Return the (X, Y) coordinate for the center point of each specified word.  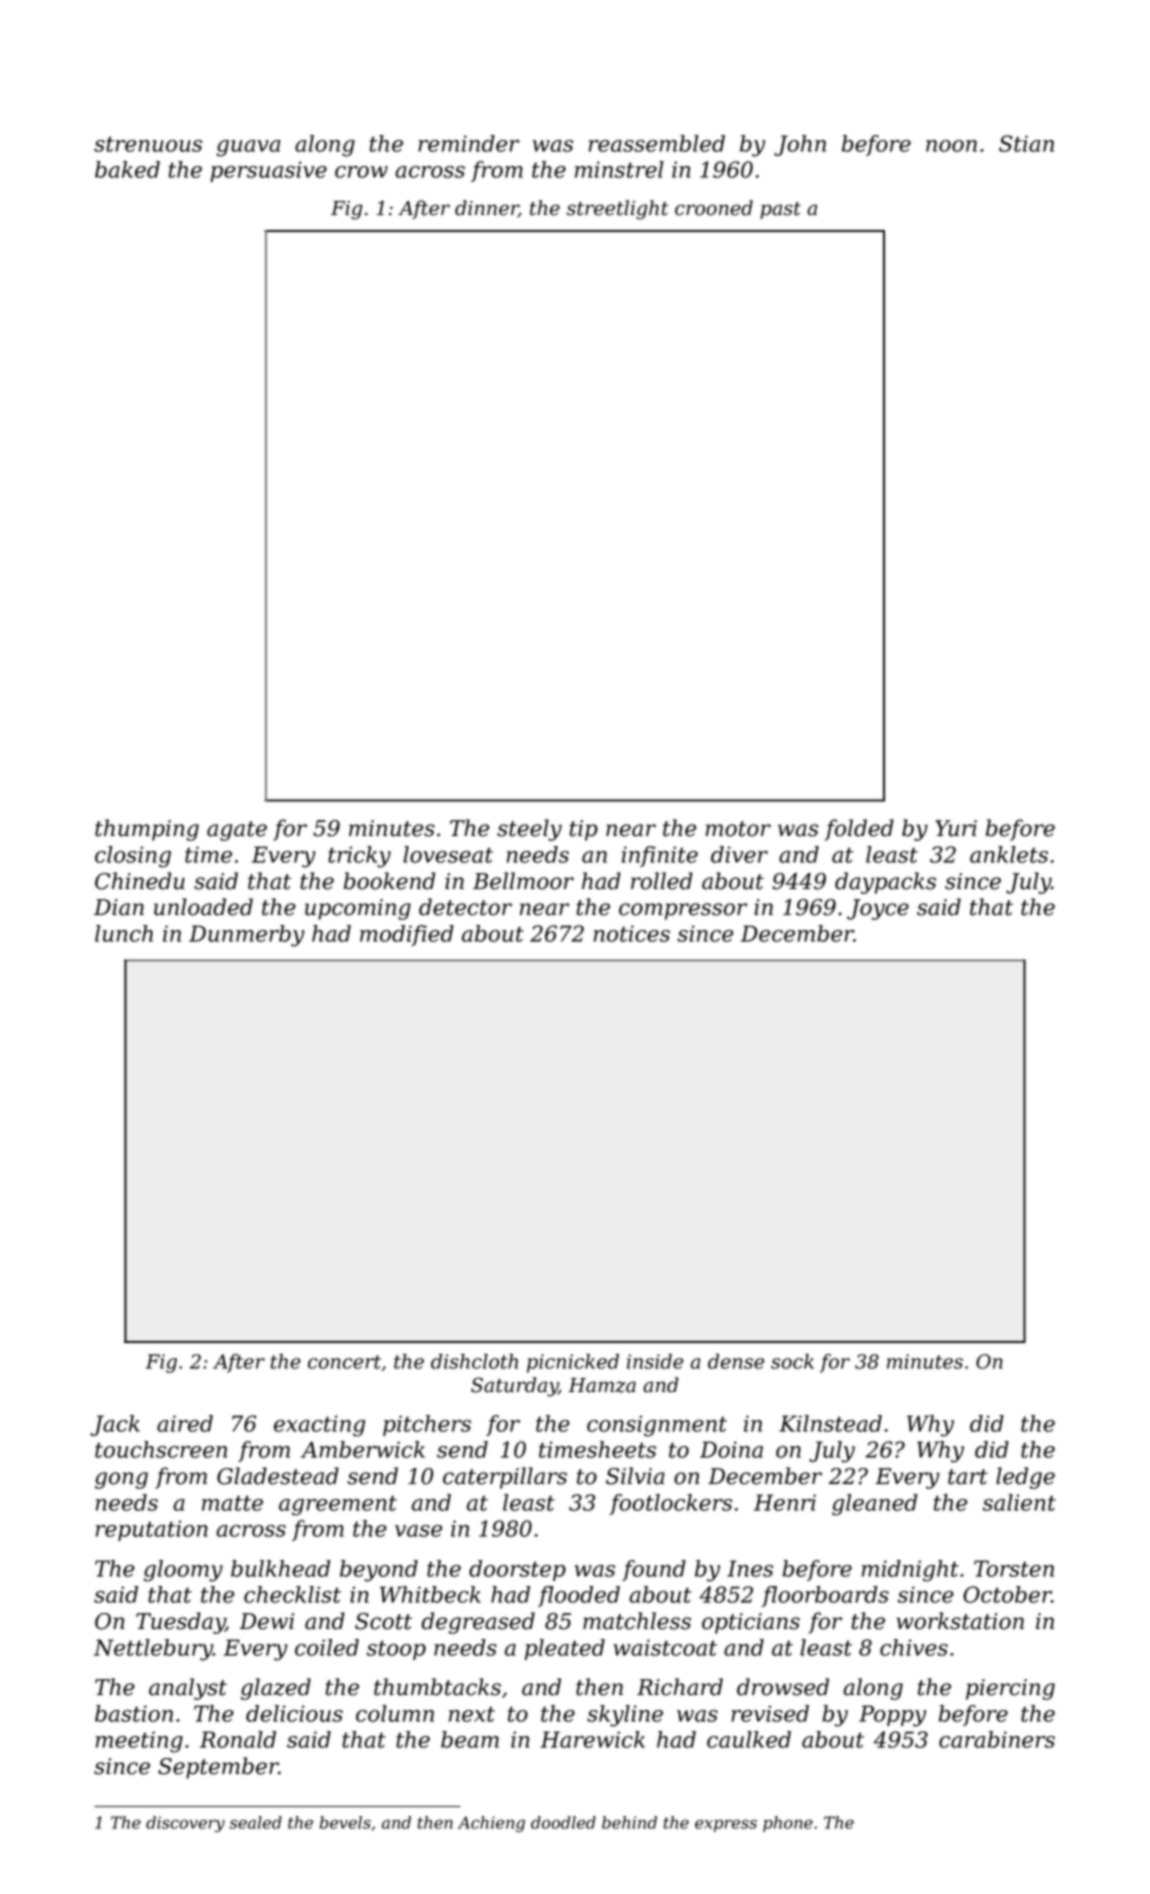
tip (584, 830)
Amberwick (363, 1449)
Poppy (892, 1716)
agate (237, 831)
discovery (185, 1824)
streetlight (618, 210)
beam (470, 1739)
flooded (579, 1596)
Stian (1026, 143)
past (780, 210)
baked (127, 169)
